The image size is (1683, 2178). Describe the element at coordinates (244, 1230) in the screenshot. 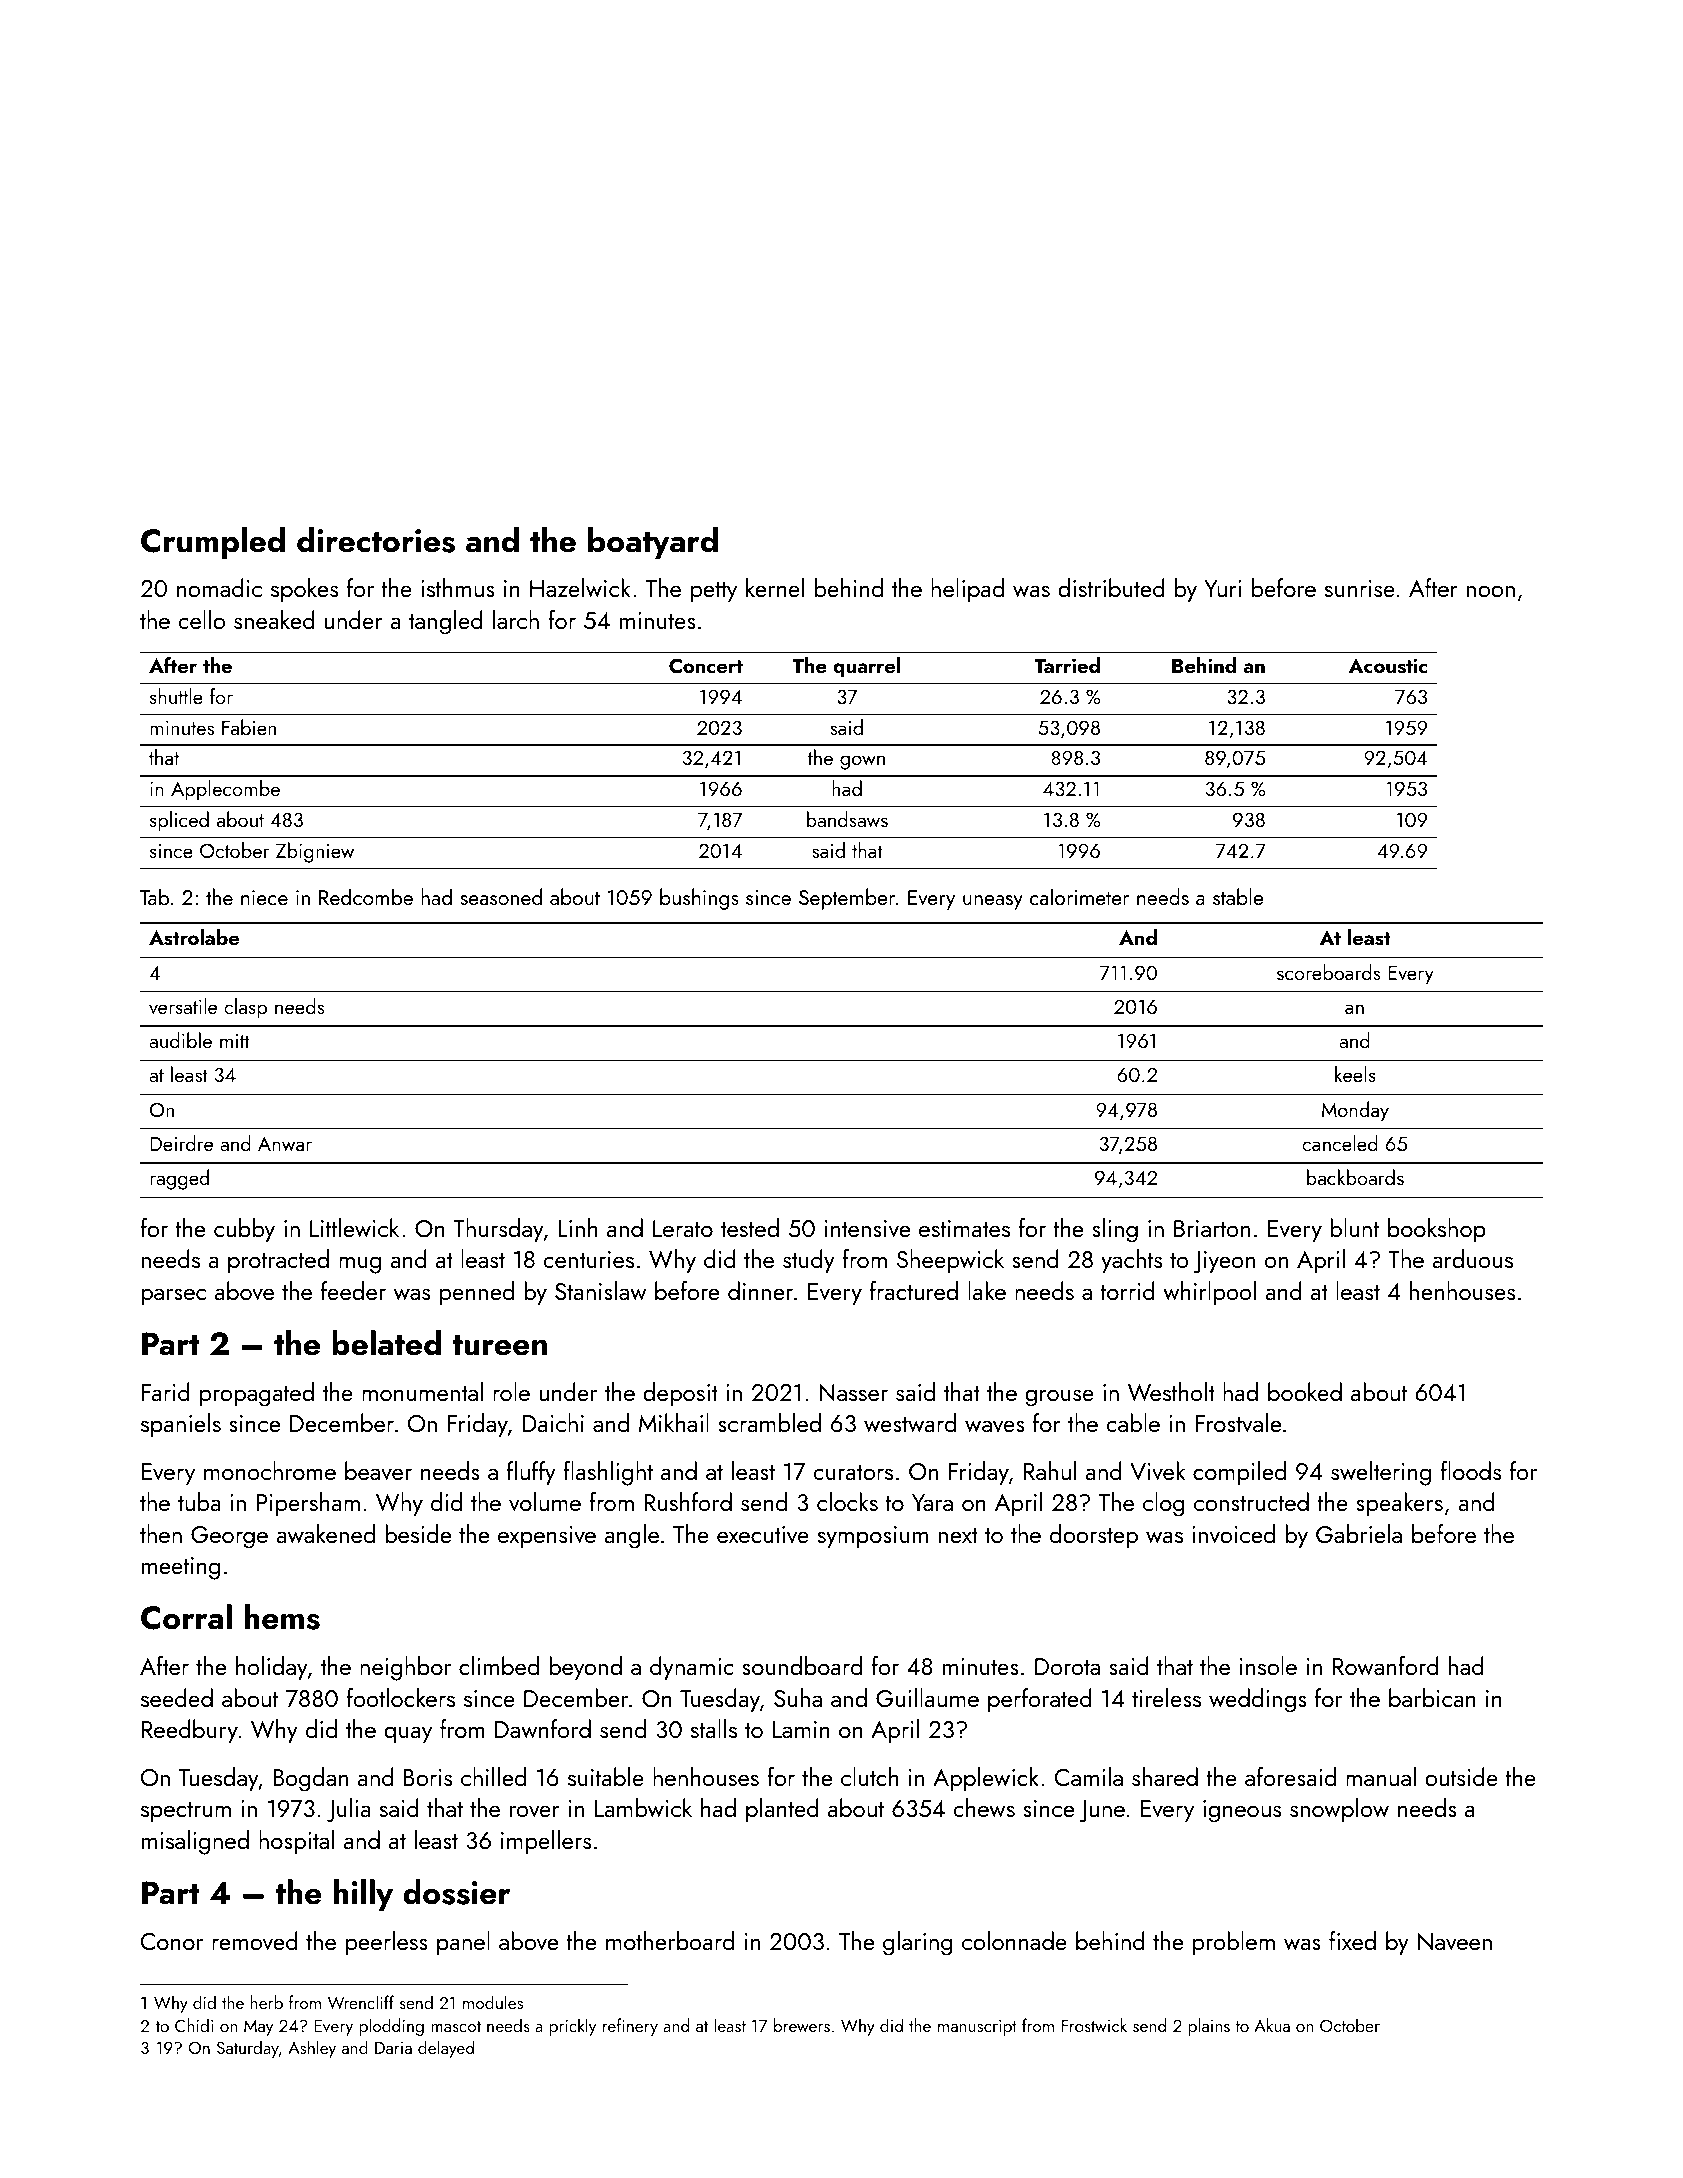

I see `cubby` at that location.
